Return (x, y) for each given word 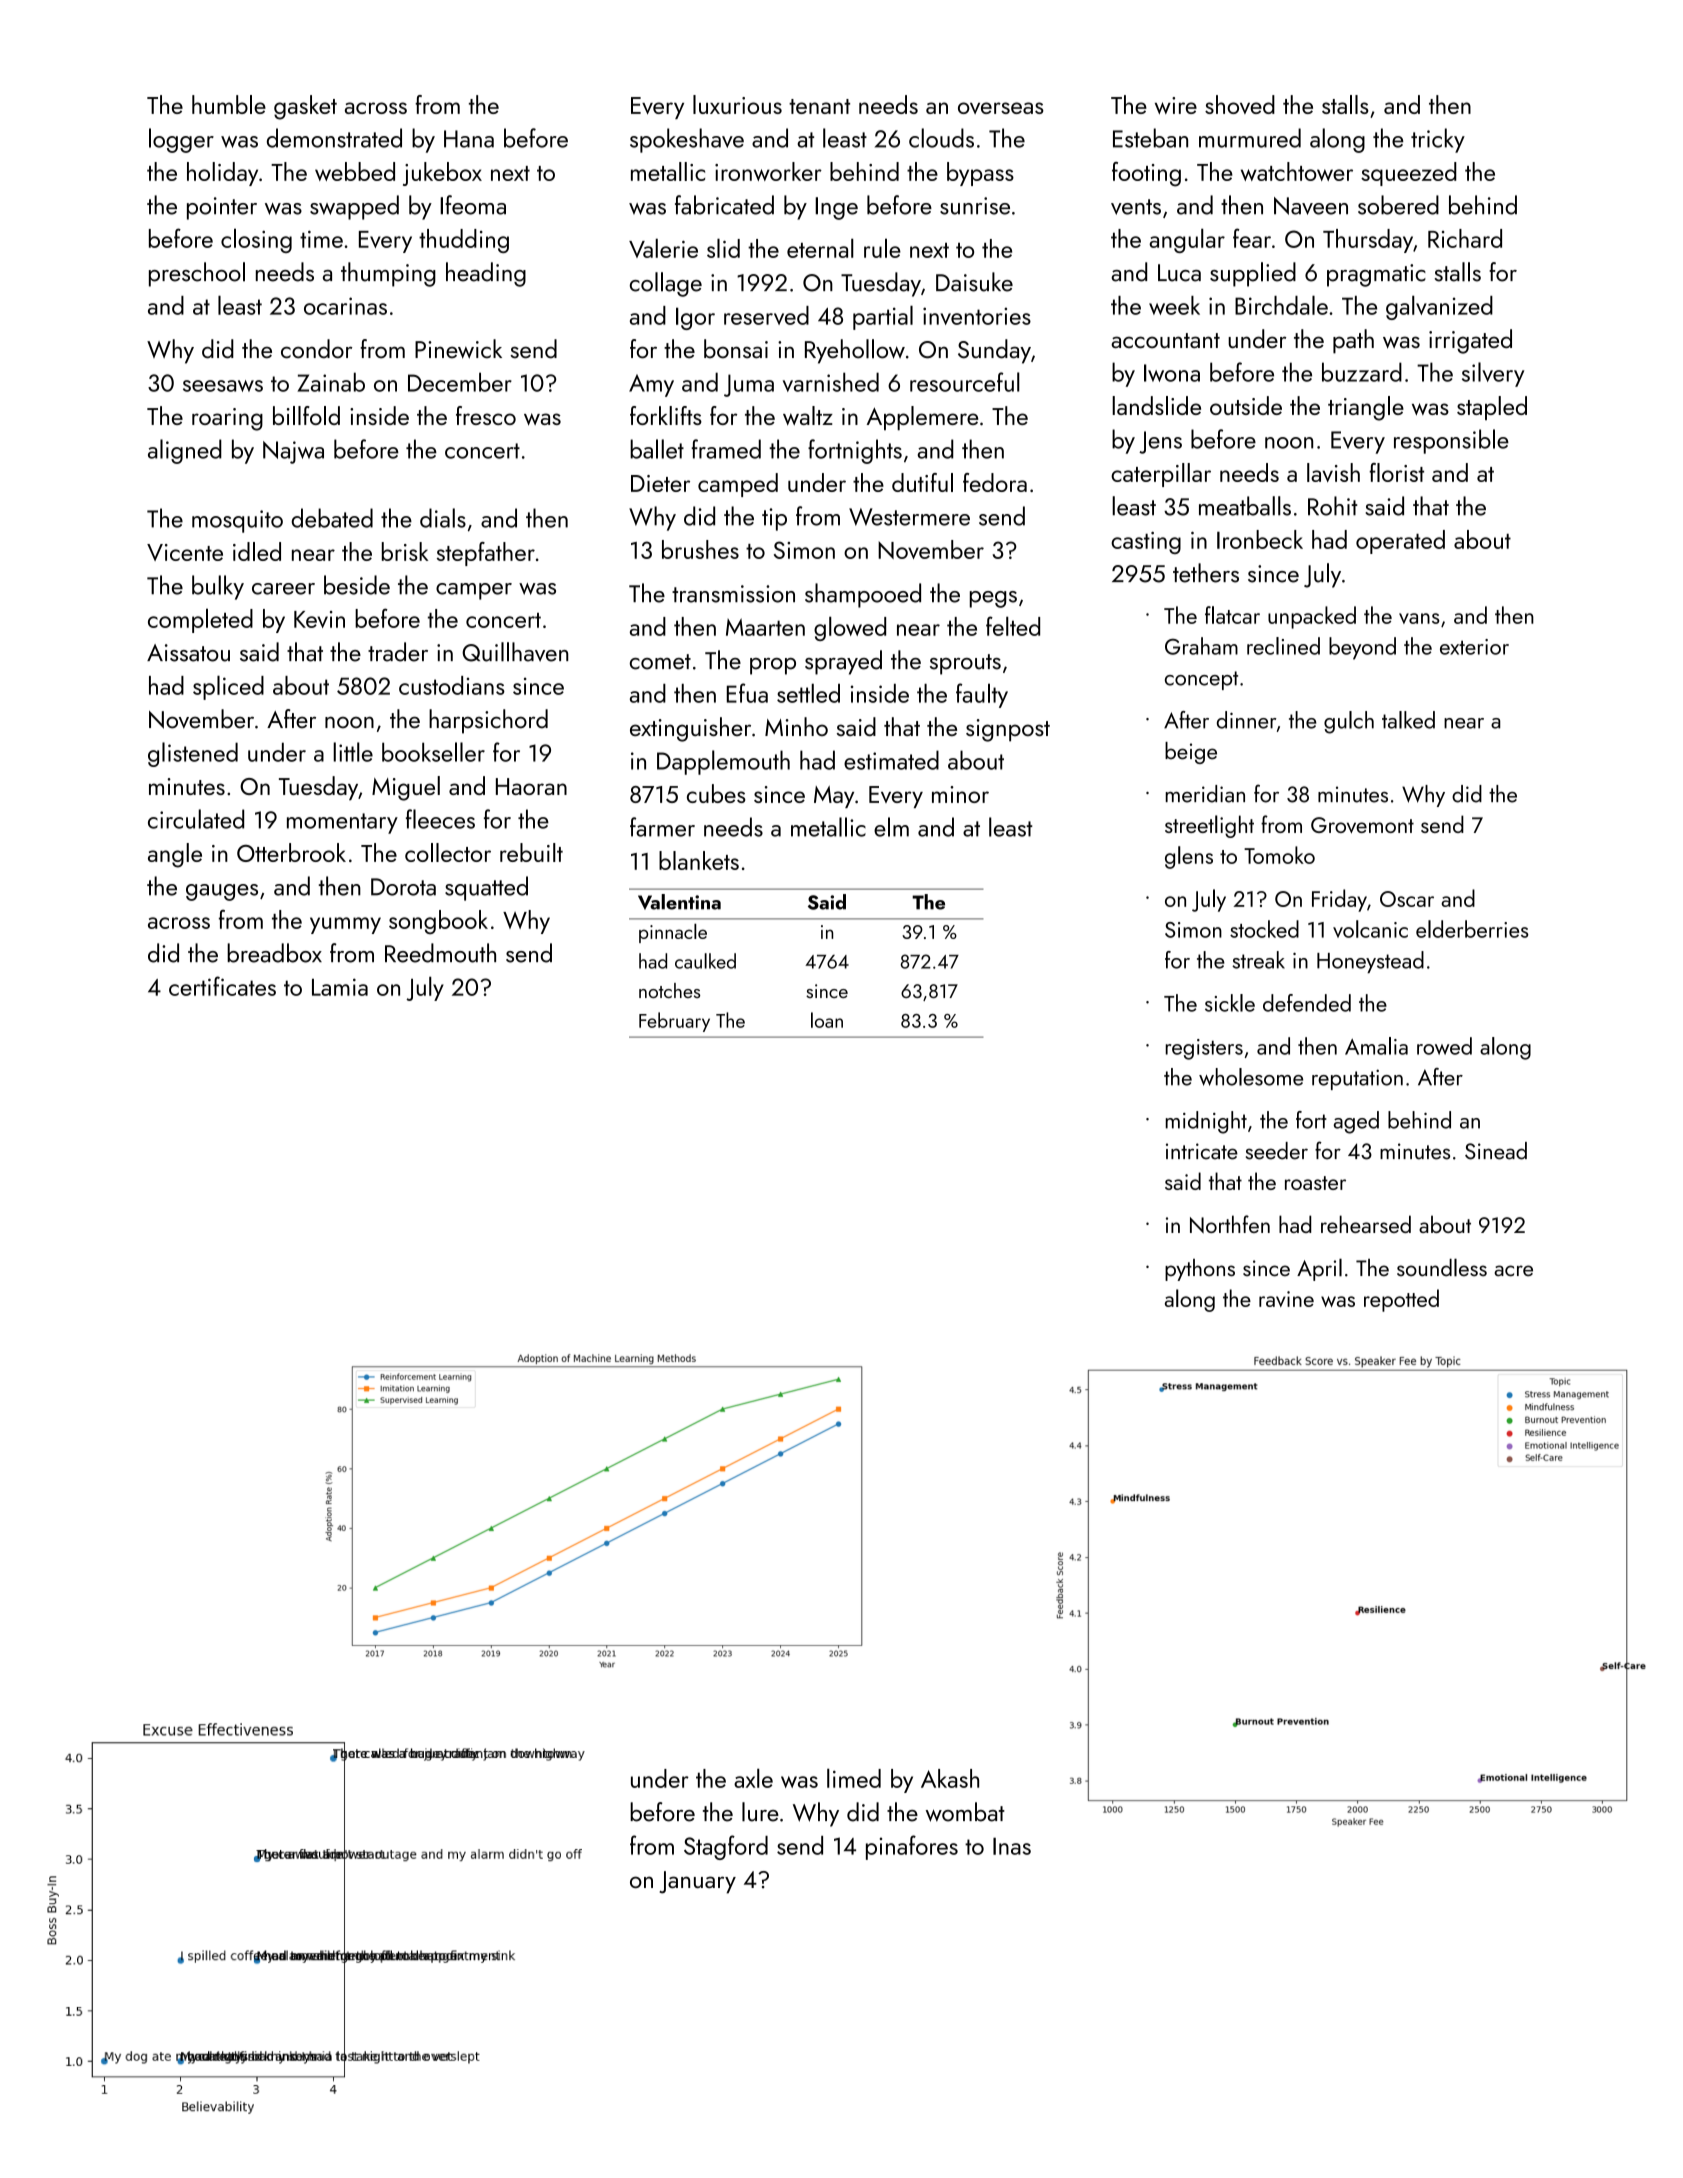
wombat (965, 1812)
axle (753, 1778)
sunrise (975, 206)
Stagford (726, 1847)
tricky (1438, 140)
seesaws (223, 386)
